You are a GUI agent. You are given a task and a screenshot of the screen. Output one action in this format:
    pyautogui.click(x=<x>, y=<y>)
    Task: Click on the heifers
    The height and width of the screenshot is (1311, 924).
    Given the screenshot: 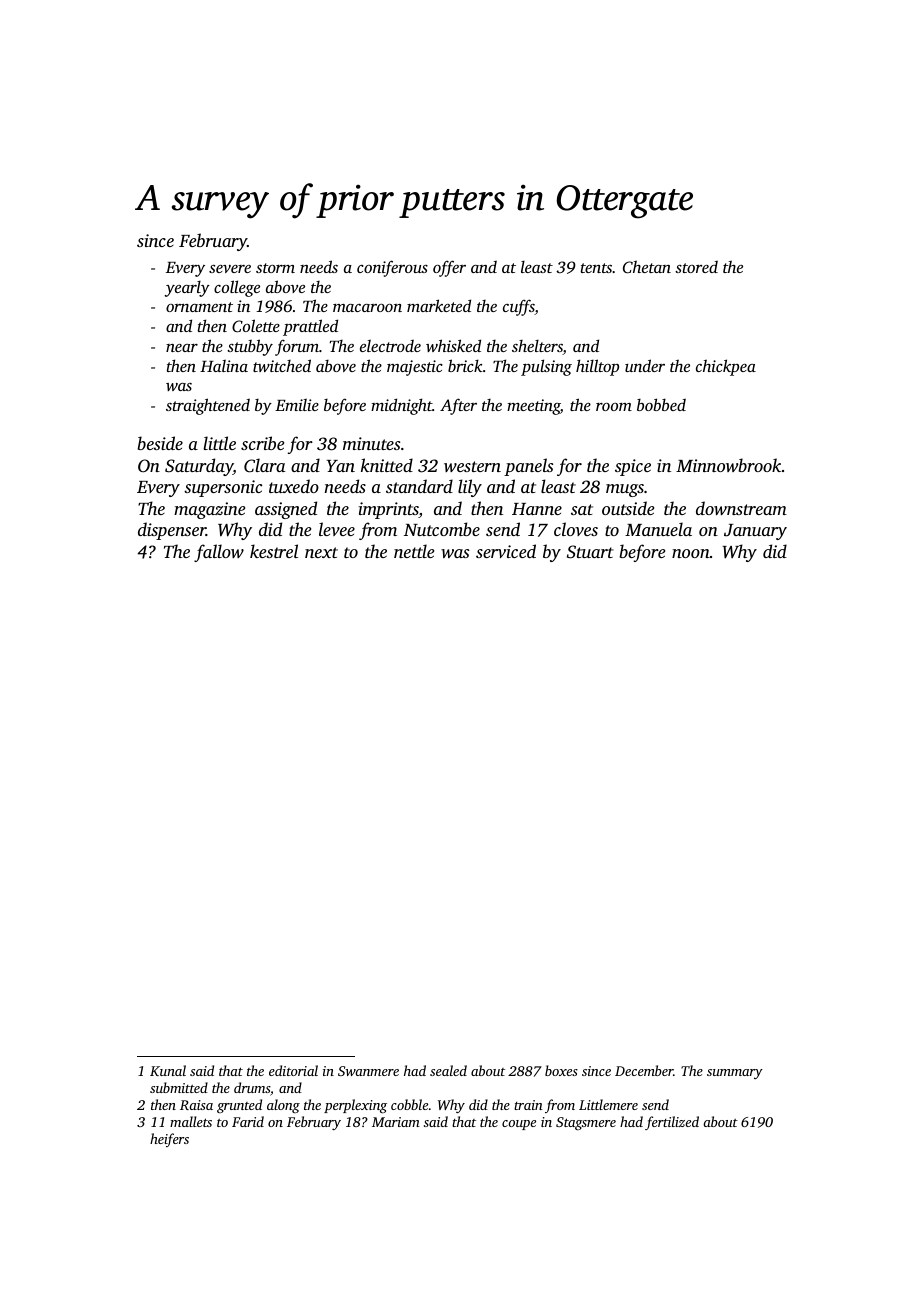 What is the action you would take?
    pyautogui.click(x=169, y=1140)
